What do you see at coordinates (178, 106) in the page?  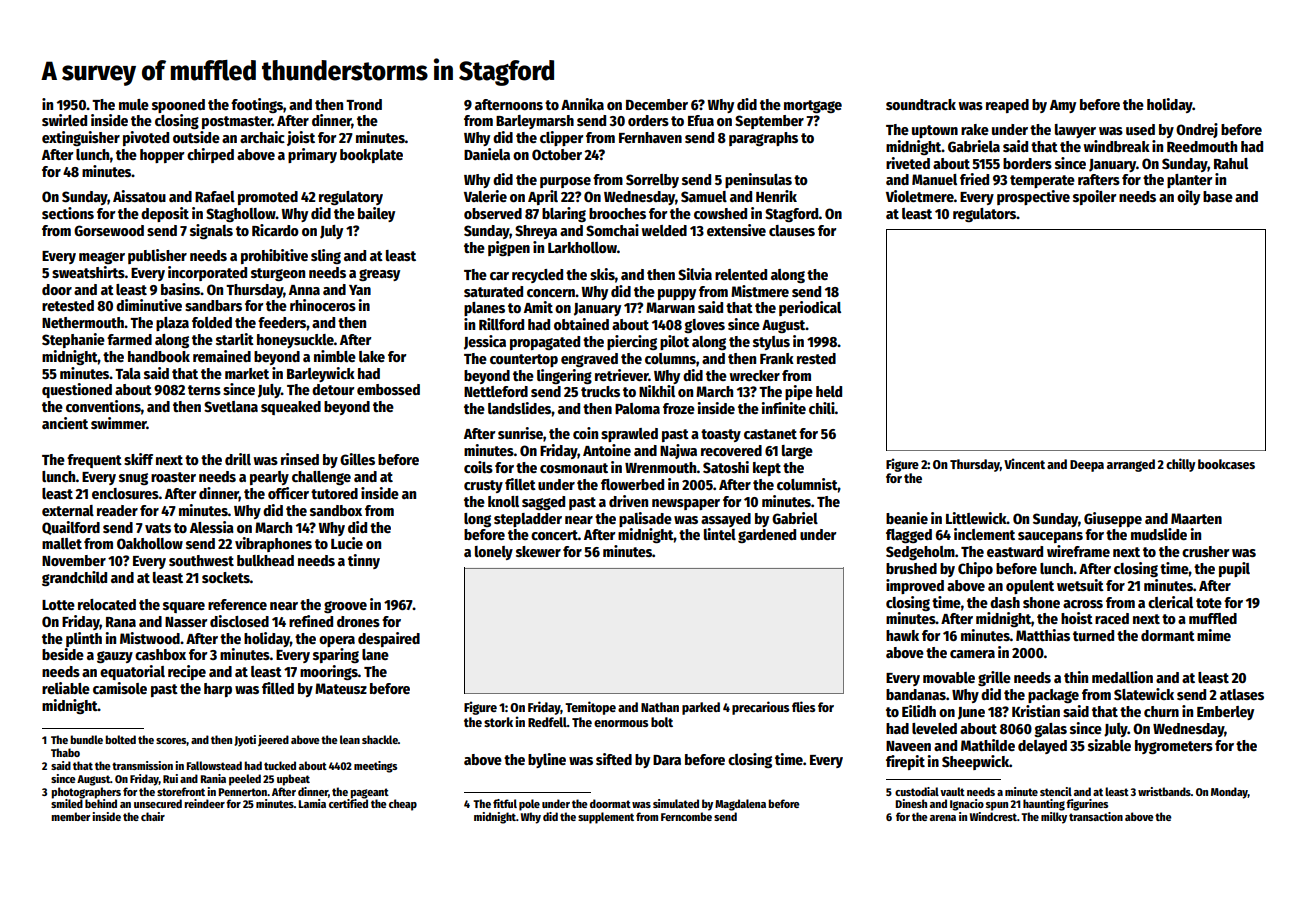 I see `spooned` at bounding box center [178, 106].
